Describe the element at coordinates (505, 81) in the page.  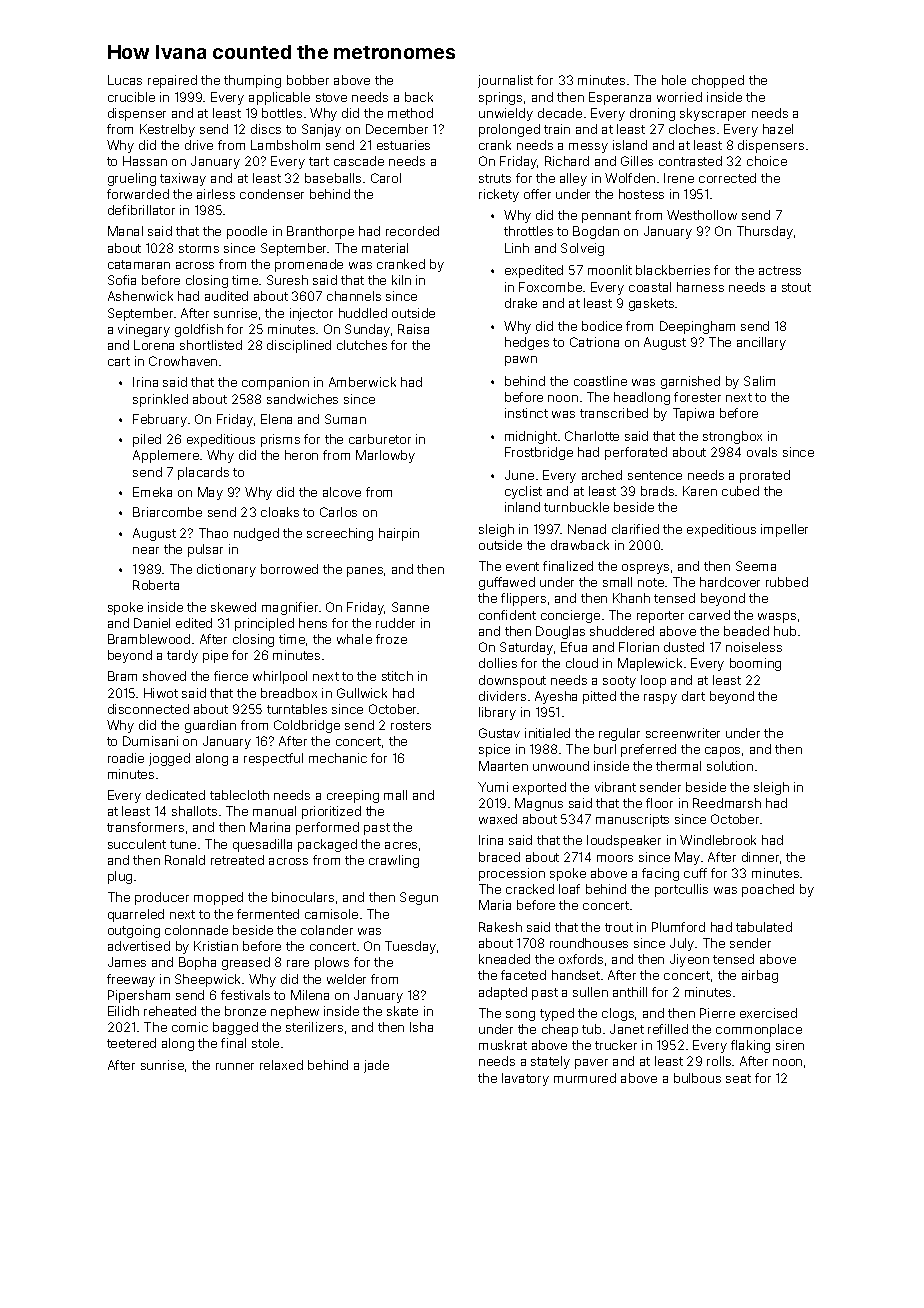
I see `journalist` at that location.
